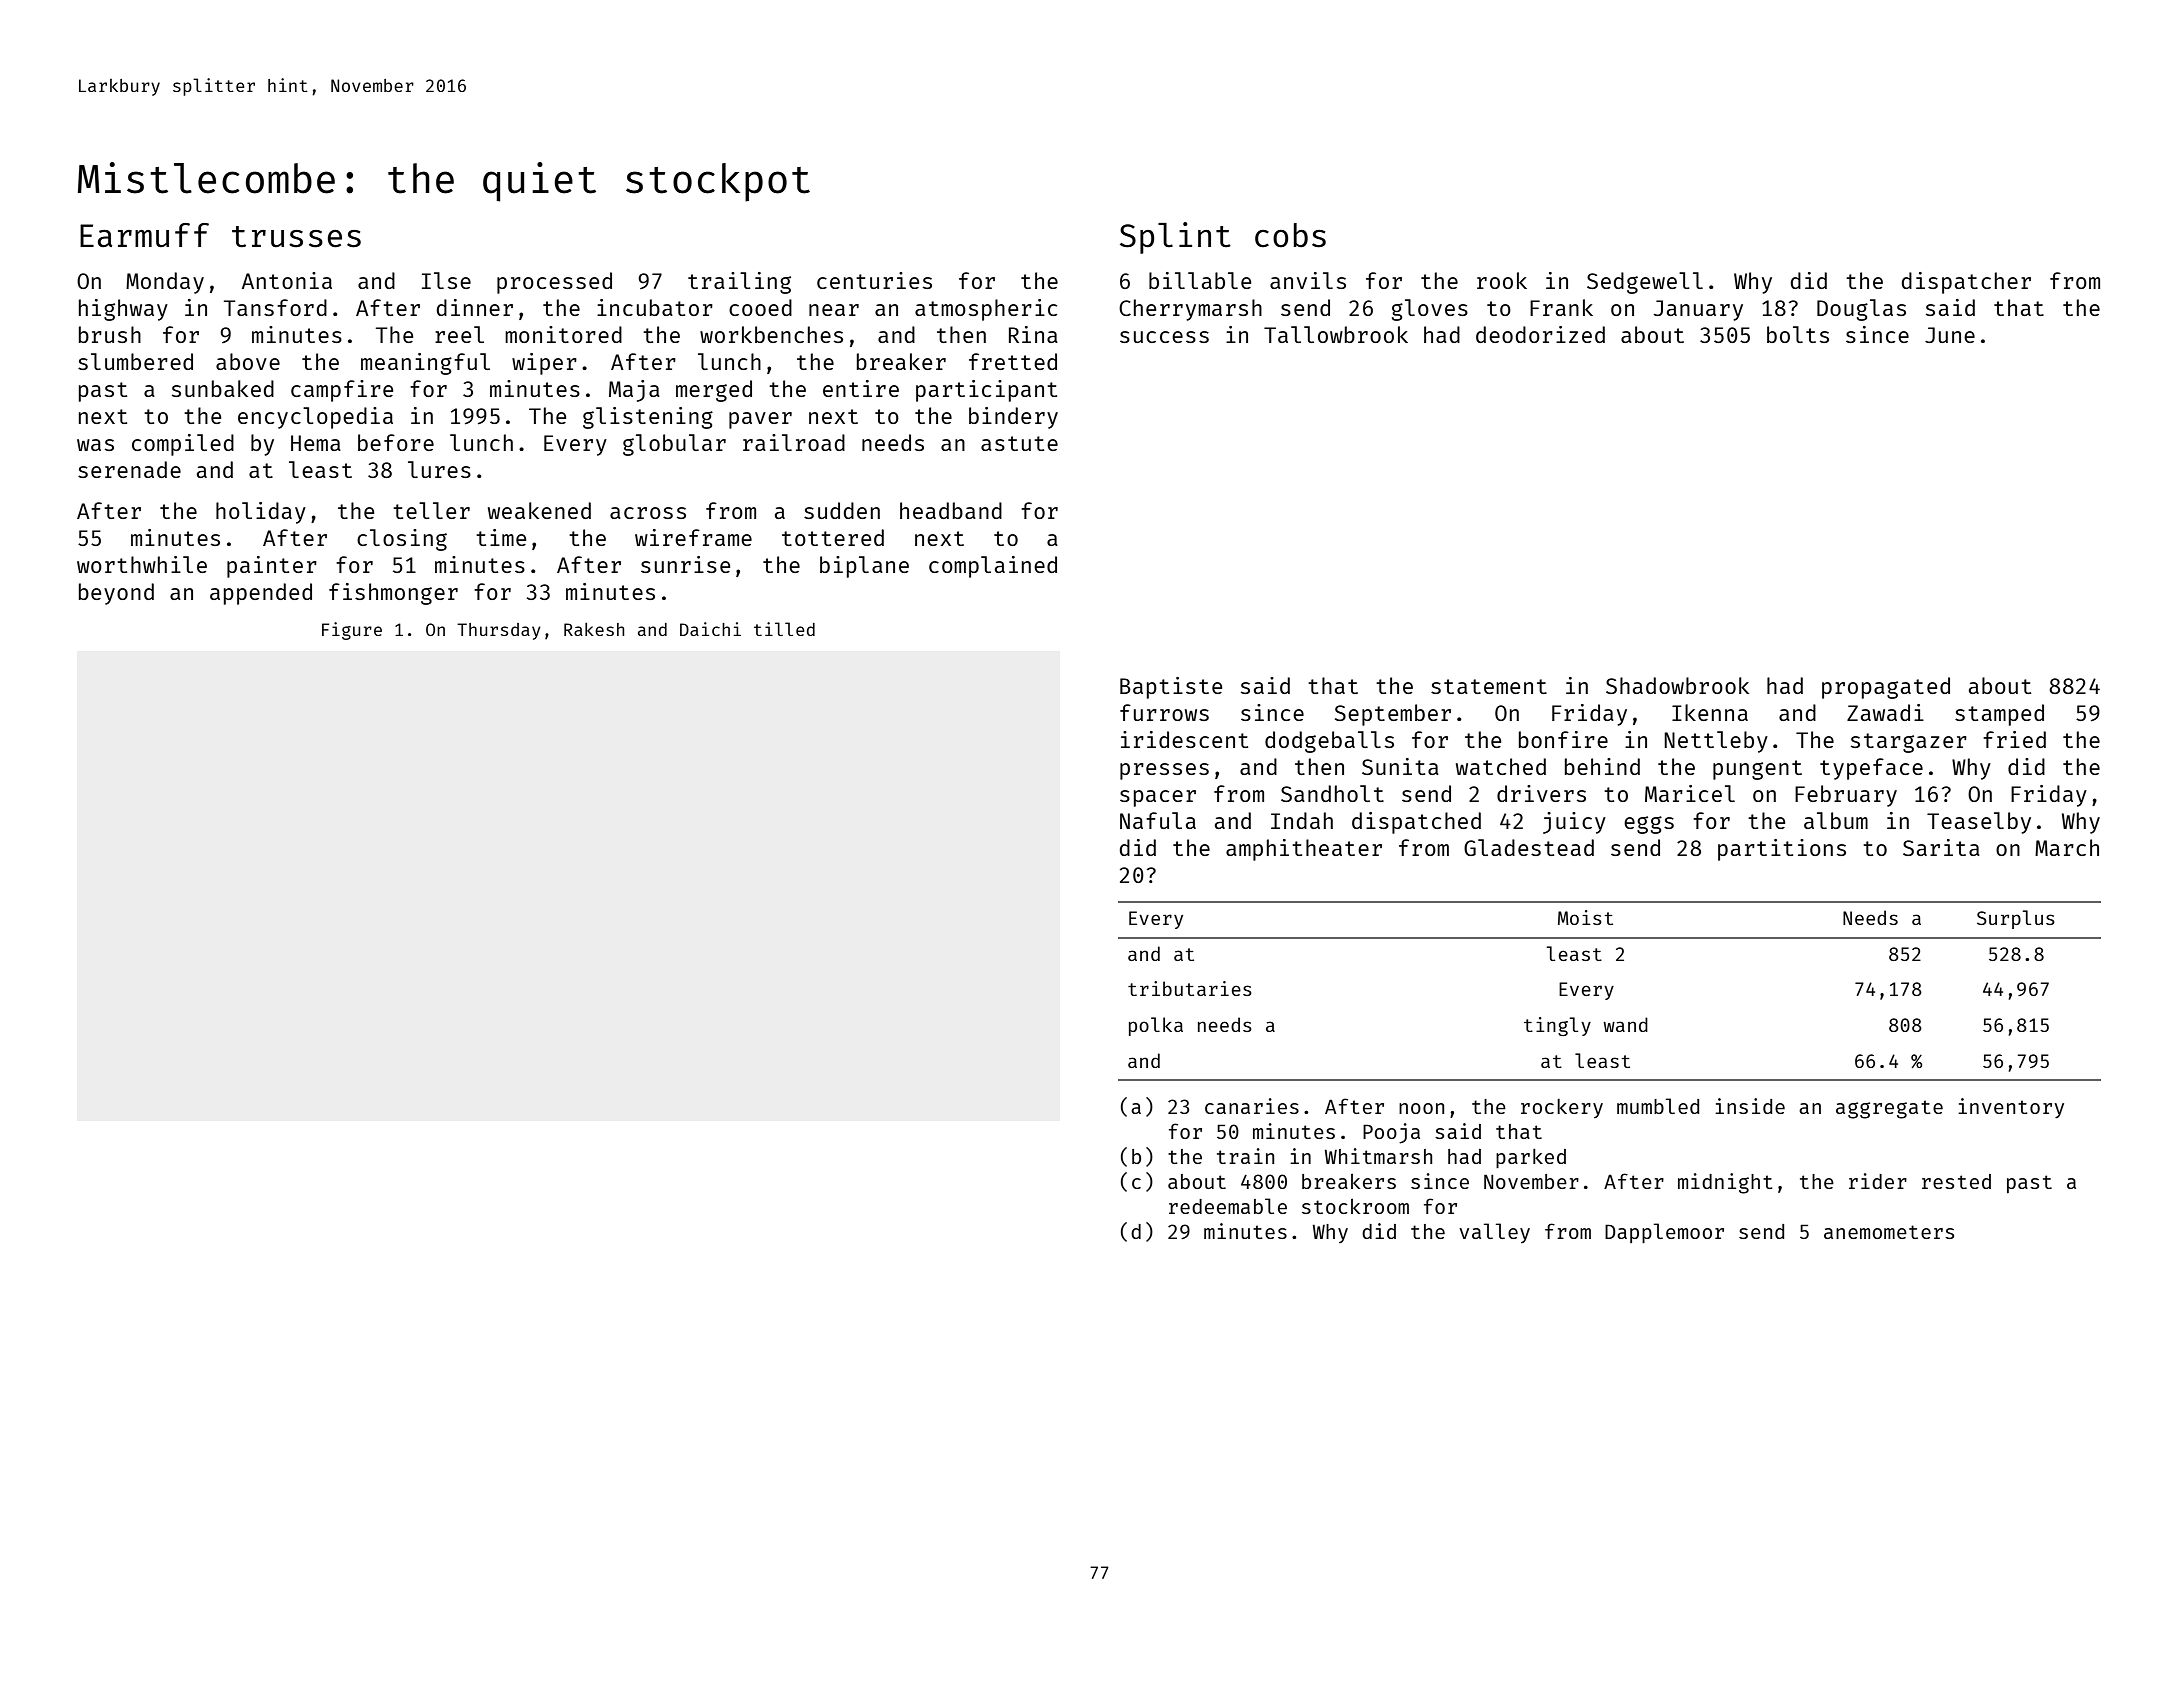 The width and height of the screenshot is (2178, 1683). What do you see at coordinates (1158, 820) in the screenshot?
I see `Nafula` at bounding box center [1158, 820].
